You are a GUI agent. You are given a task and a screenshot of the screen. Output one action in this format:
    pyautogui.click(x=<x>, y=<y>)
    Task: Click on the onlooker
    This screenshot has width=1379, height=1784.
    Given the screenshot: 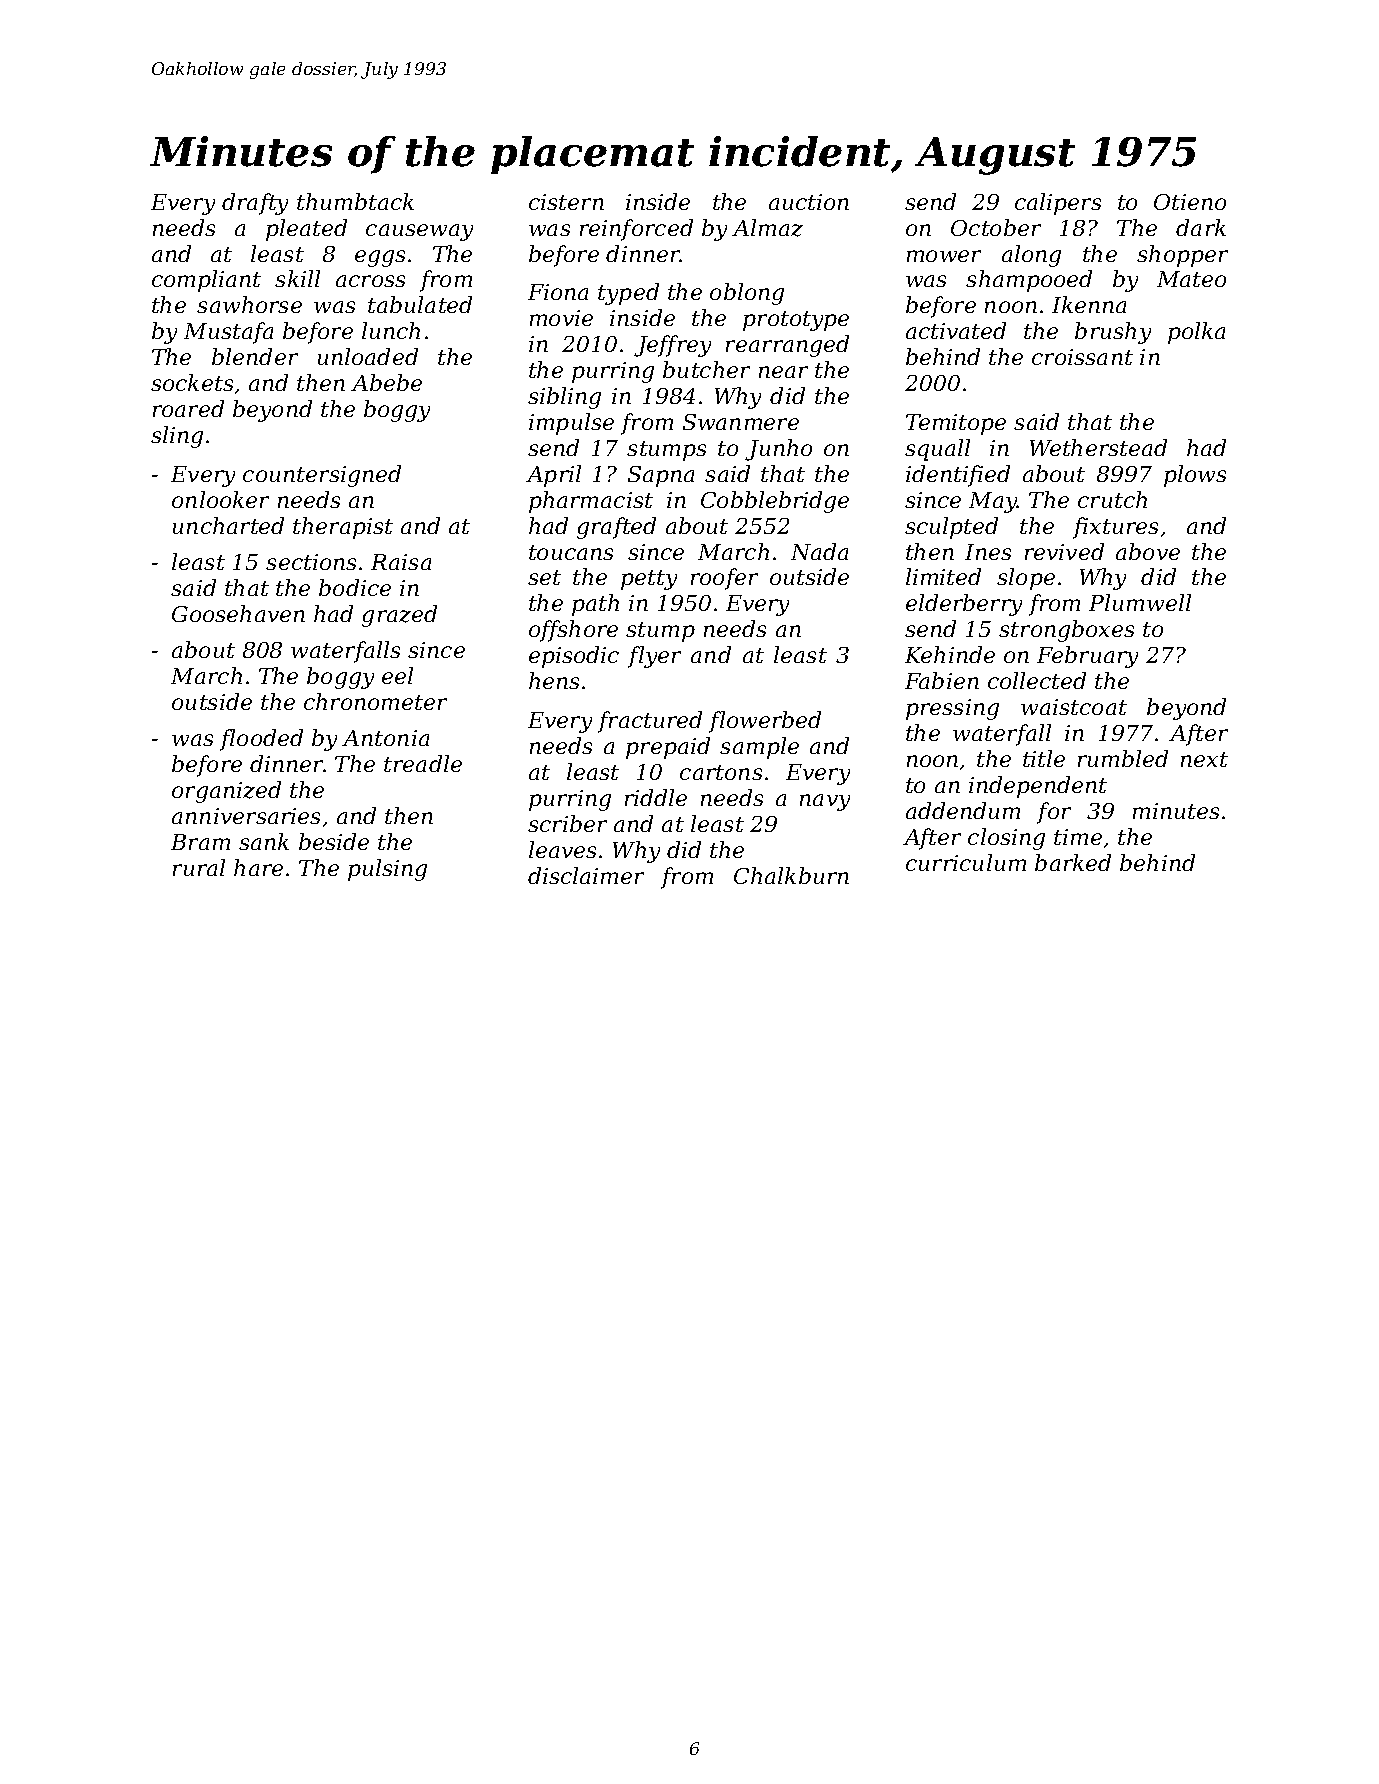 What is the action you would take?
    pyautogui.click(x=220, y=499)
